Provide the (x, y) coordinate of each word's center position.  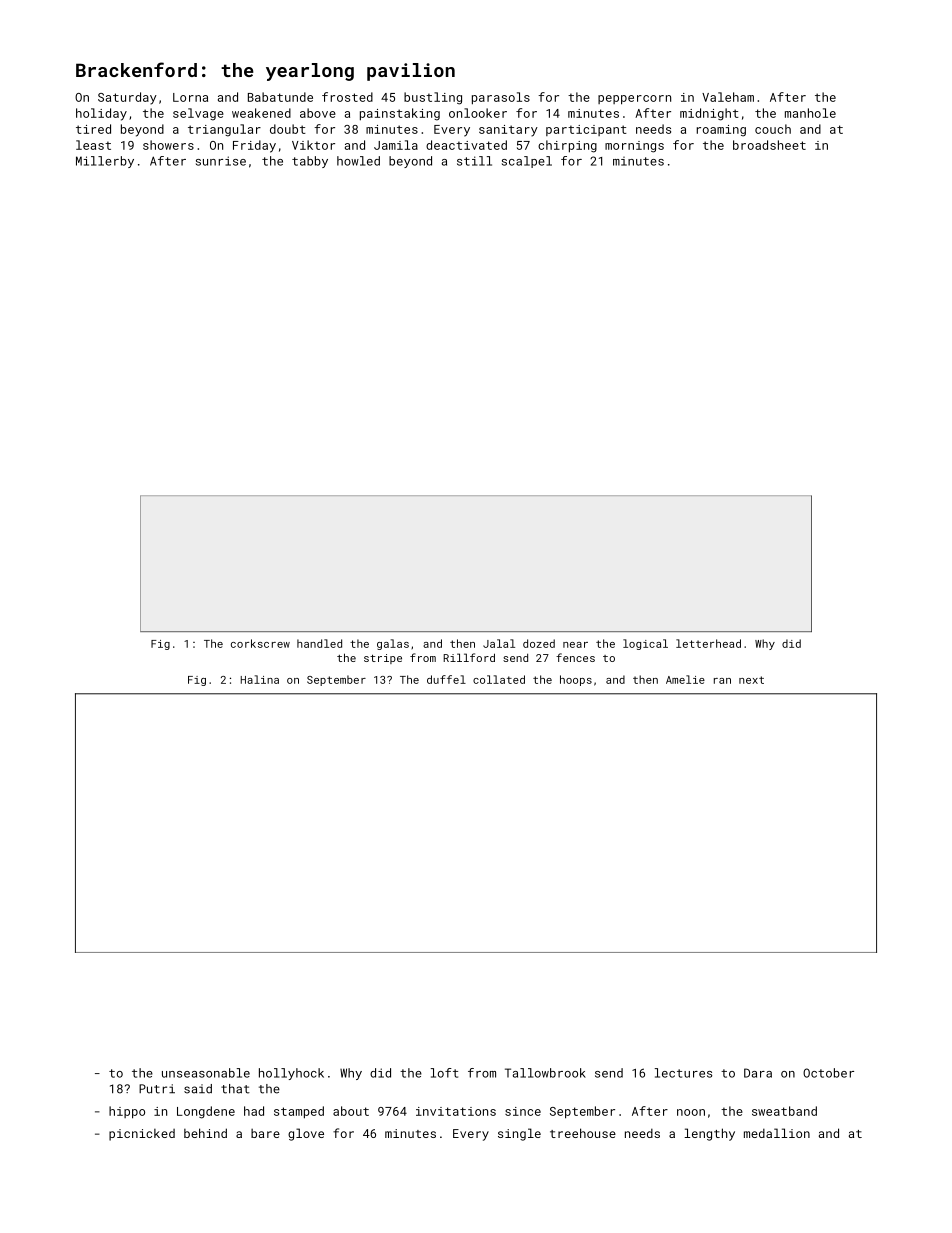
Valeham (728, 97)
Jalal (499, 643)
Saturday (127, 98)
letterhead (708, 643)
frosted (347, 97)
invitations (456, 1111)
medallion (777, 1133)
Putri (157, 1089)
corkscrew (260, 643)
